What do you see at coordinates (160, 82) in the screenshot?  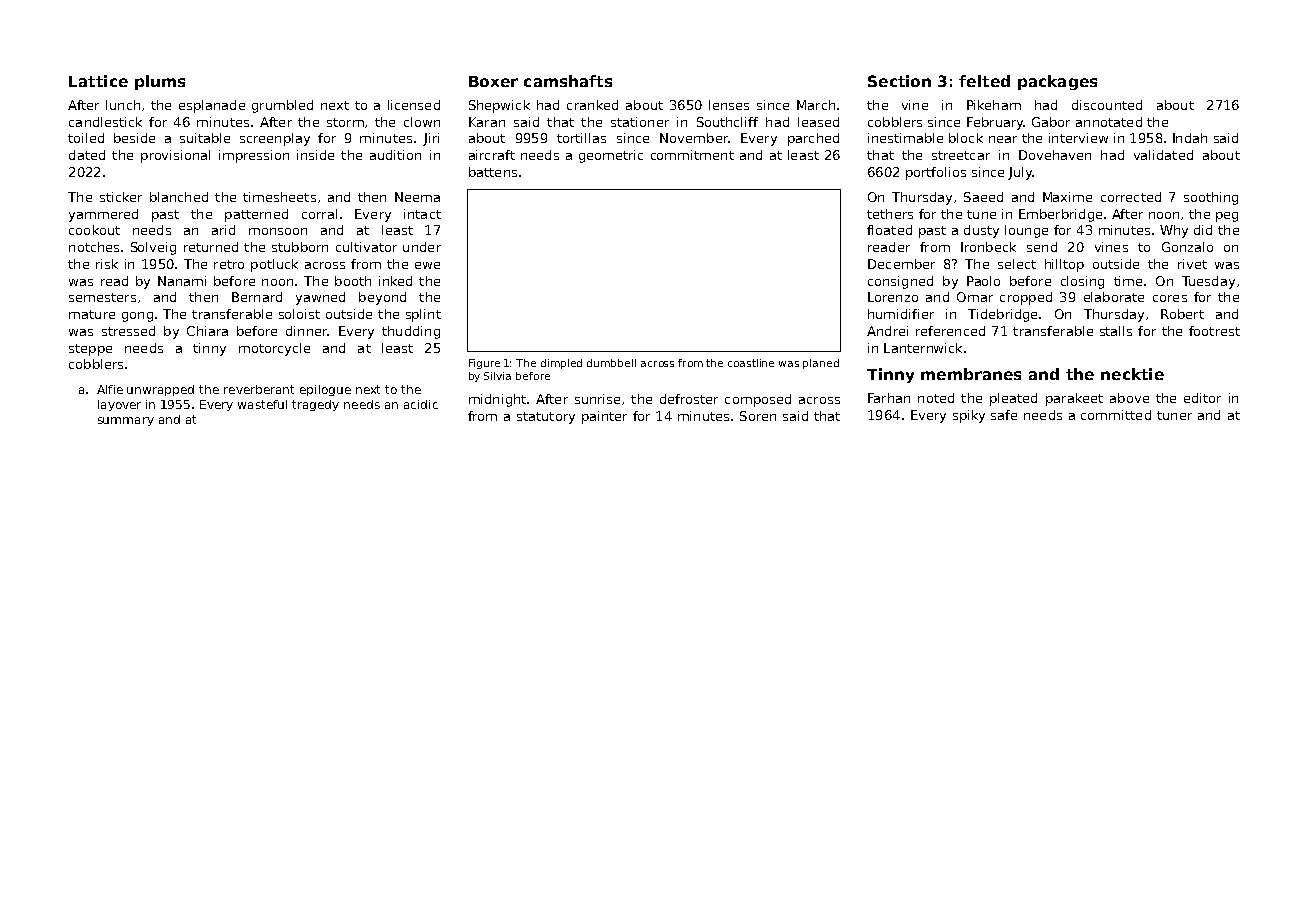 I see `plums` at bounding box center [160, 82].
